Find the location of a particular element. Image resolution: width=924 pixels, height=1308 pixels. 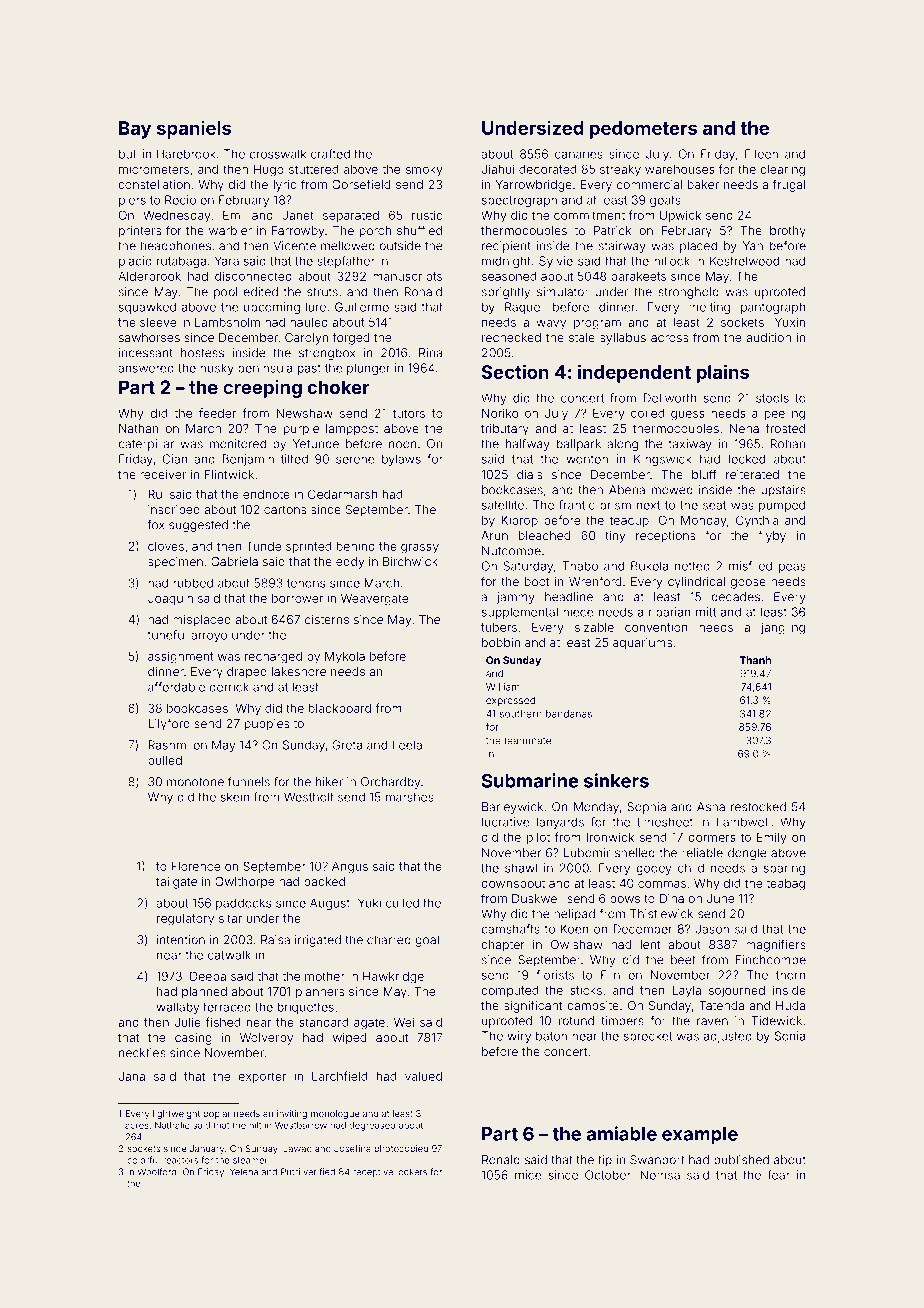

plains is located at coordinates (723, 373).
